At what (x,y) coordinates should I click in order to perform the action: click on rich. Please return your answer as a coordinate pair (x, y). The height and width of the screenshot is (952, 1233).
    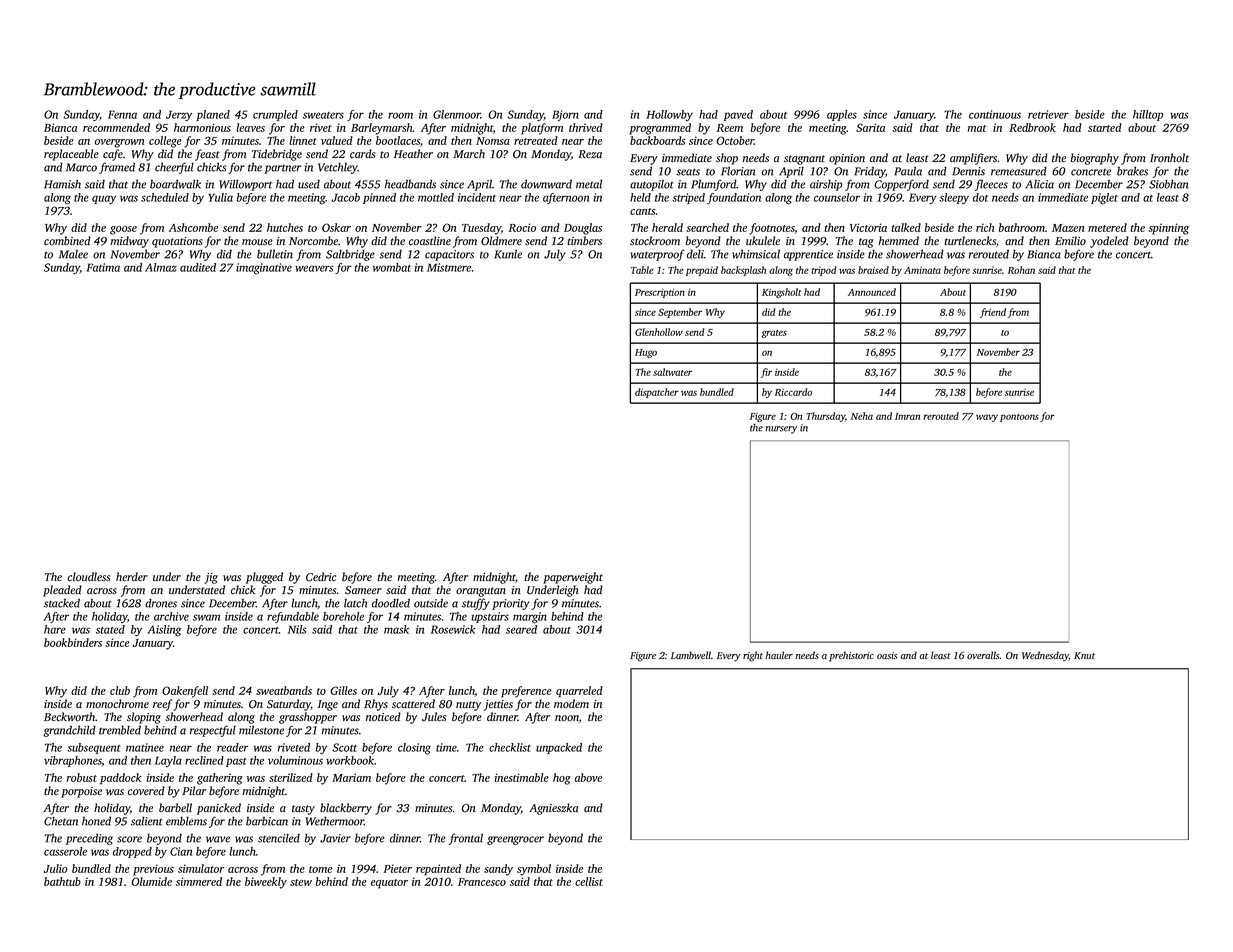
    Looking at the image, I should click on (985, 227).
